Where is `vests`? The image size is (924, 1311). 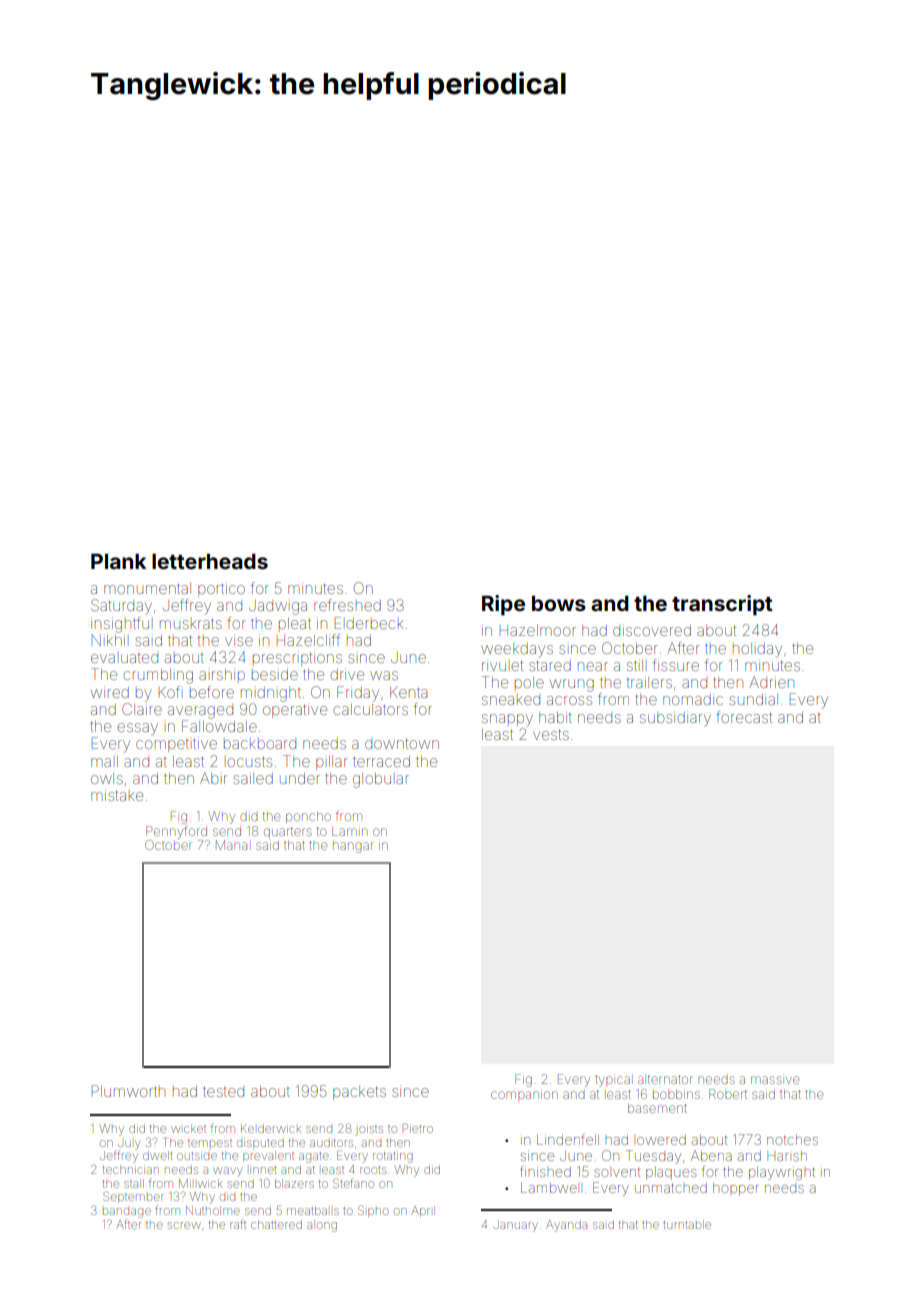
vests is located at coordinates (551, 734).
